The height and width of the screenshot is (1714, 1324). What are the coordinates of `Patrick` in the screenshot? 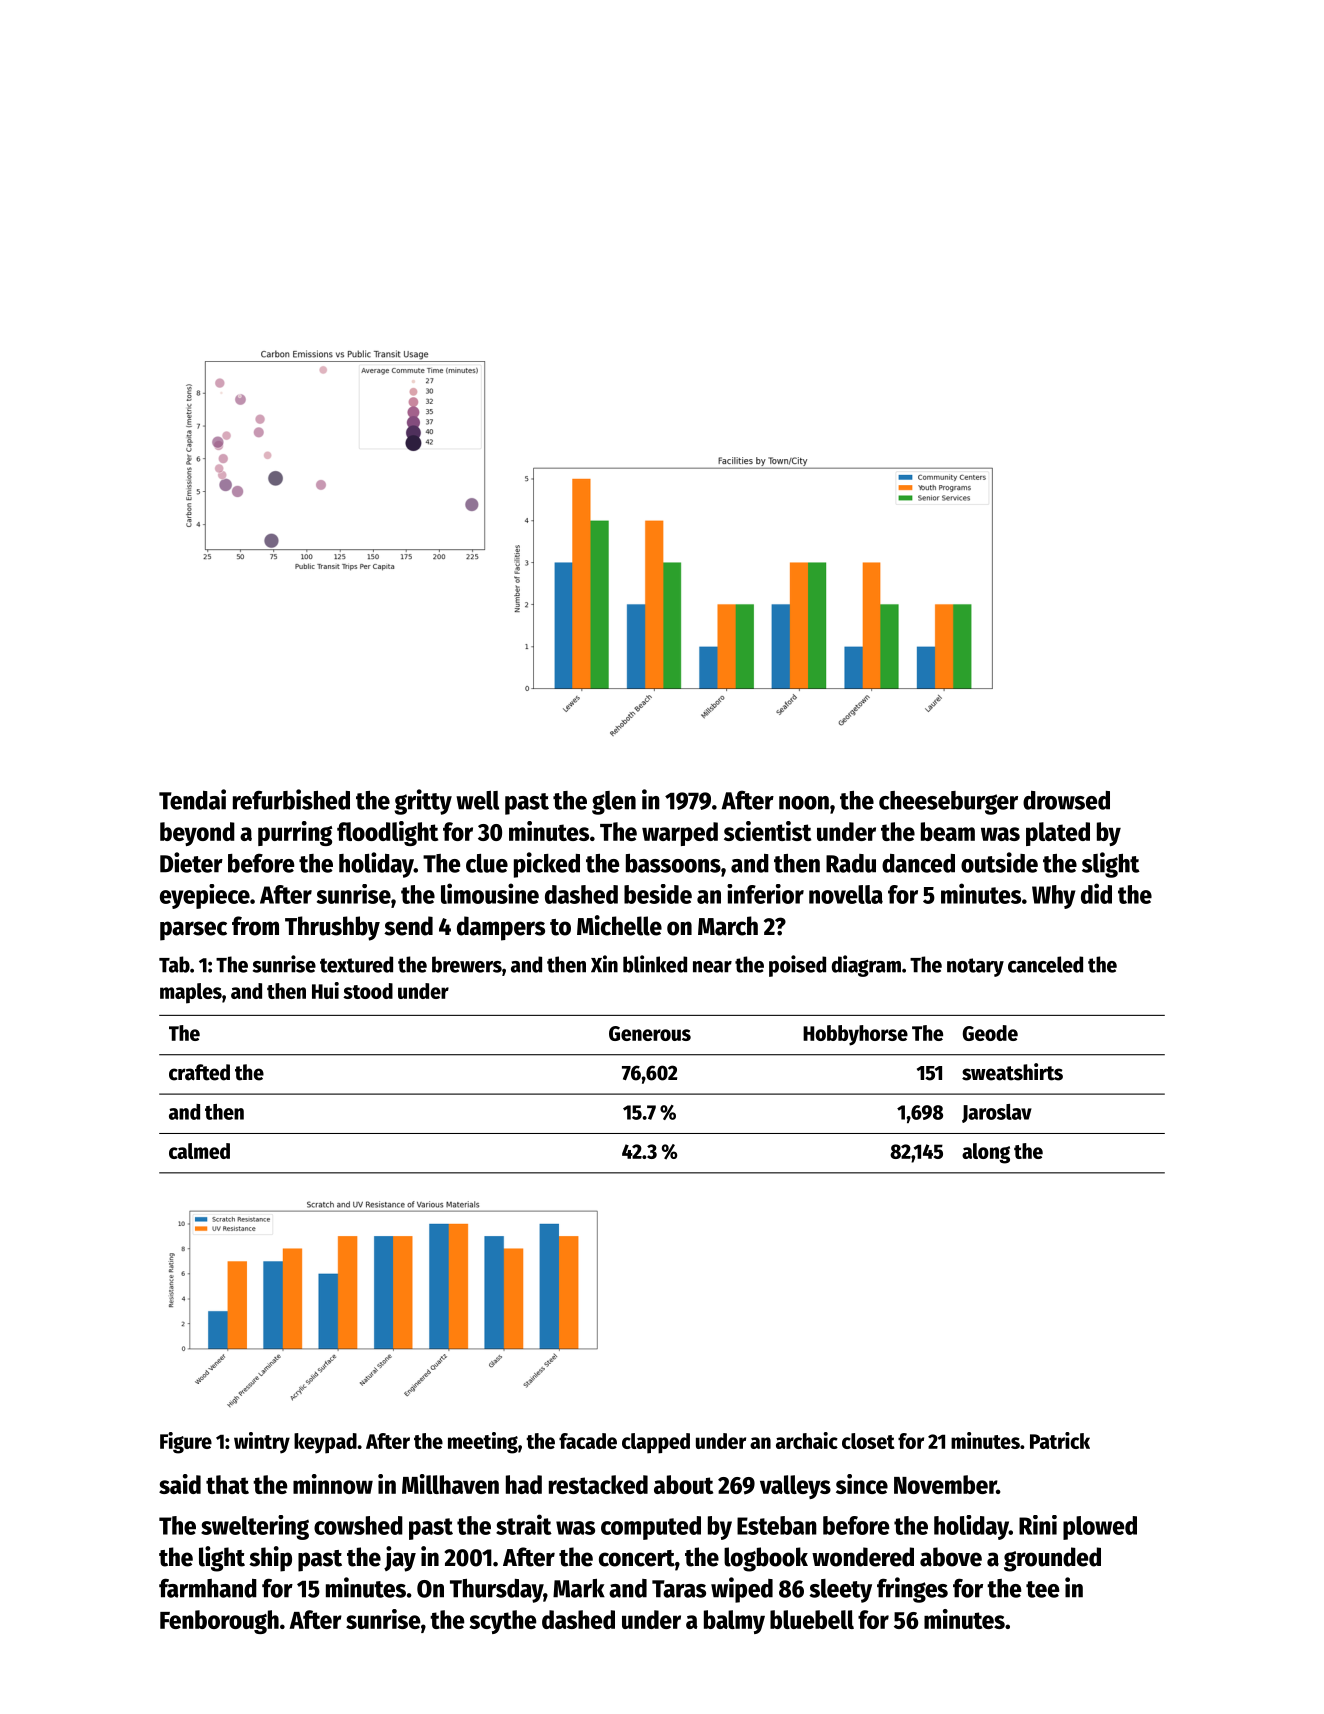 It's located at (1060, 1440).
